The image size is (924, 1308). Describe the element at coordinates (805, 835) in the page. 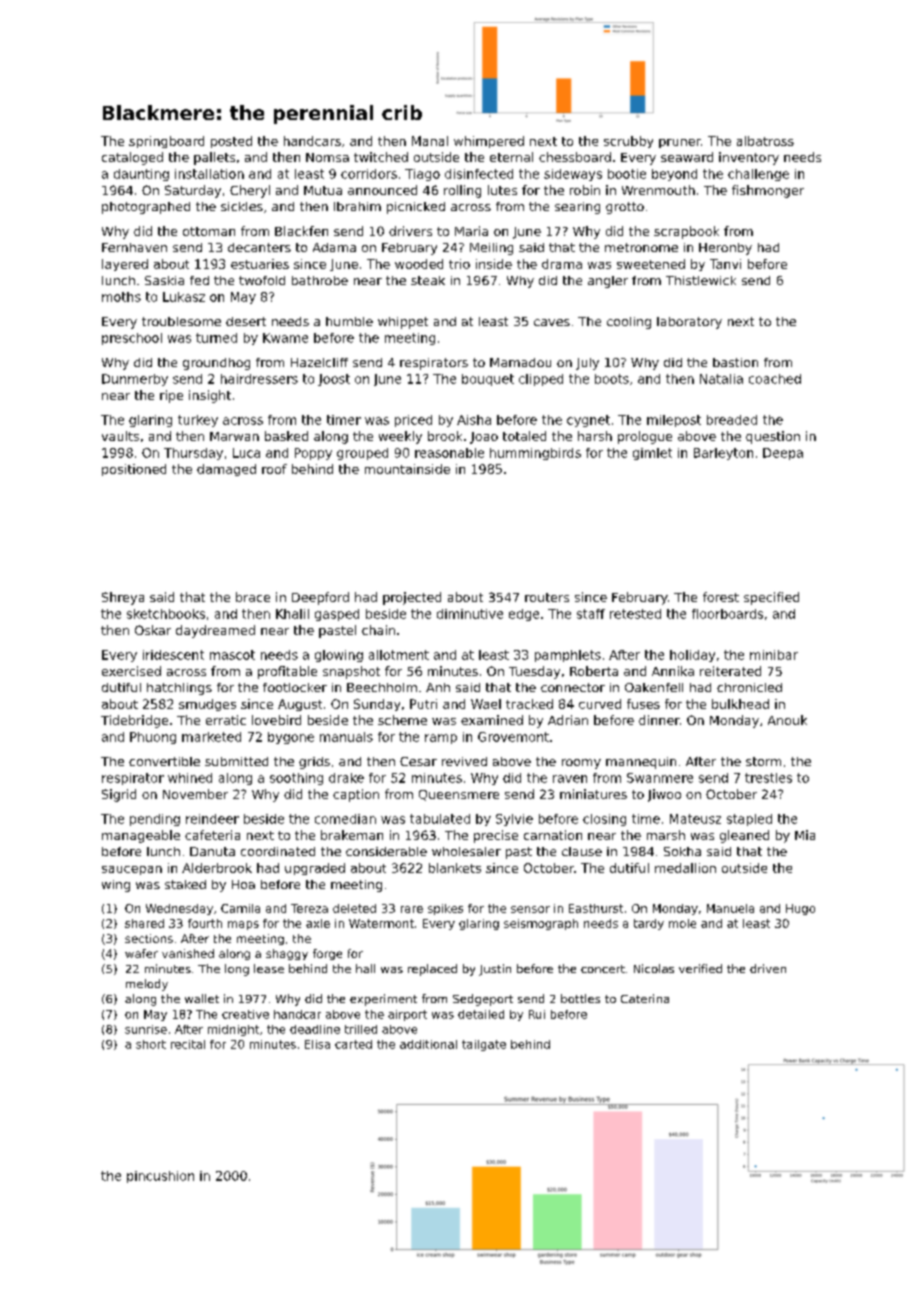

I see `Mia` at that location.
